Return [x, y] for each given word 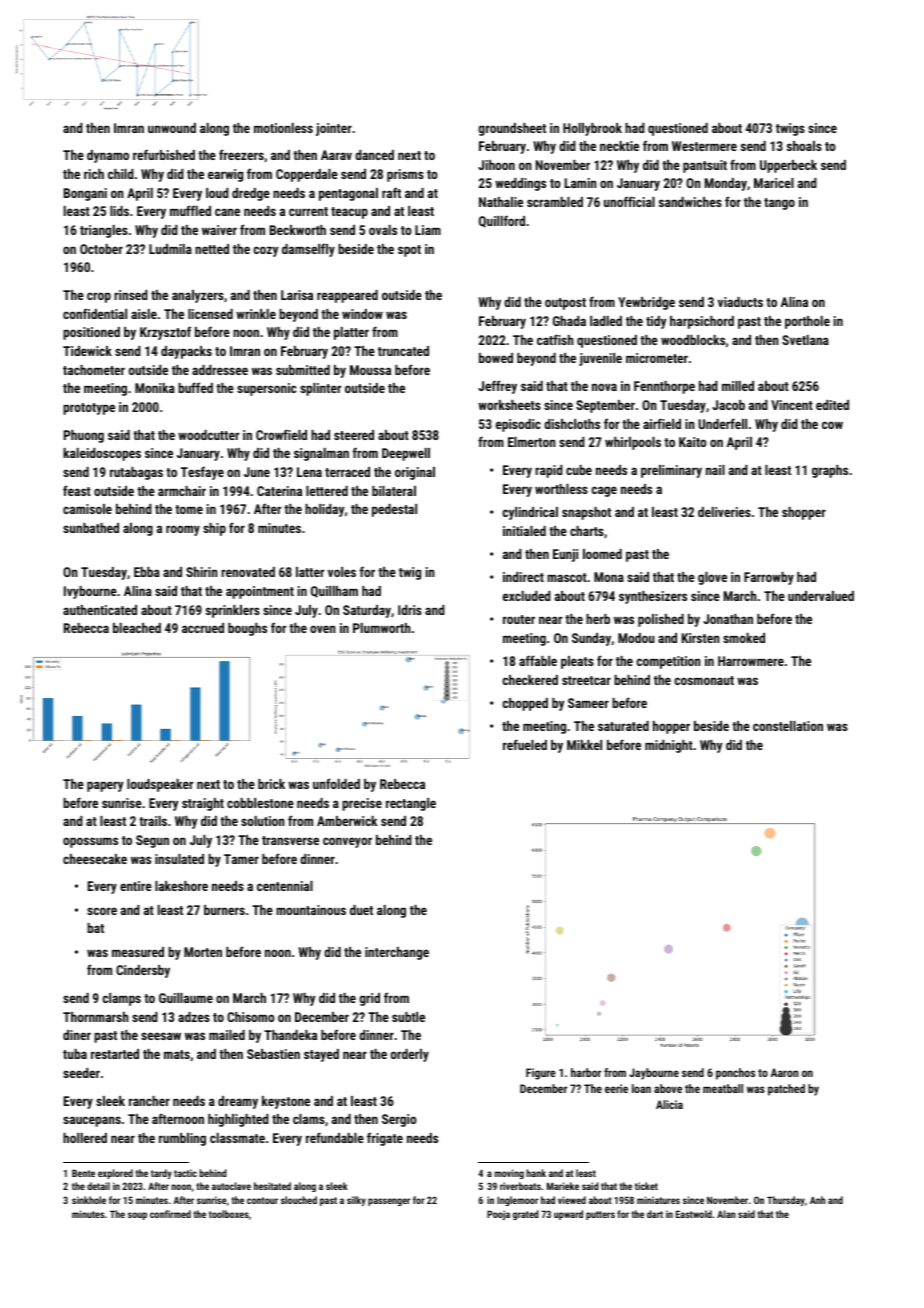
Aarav [336, 155]
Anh [818, 1200]
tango [779, 204]
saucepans [92, 1121]
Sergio [399, 1120]
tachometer [94, 370]
